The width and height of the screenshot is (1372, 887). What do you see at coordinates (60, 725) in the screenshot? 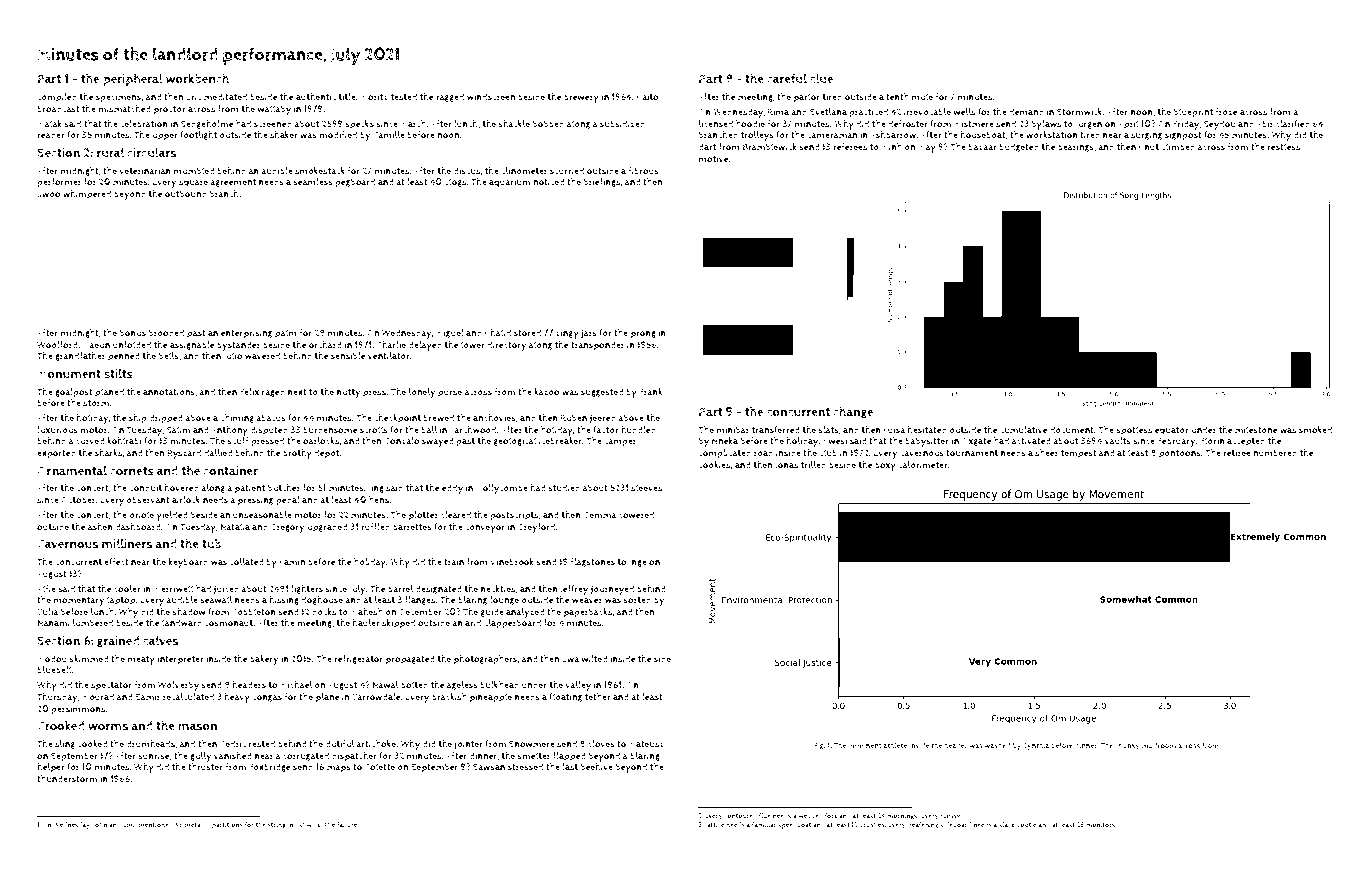
I see `Crooked` at bounding box center [60, 725].
